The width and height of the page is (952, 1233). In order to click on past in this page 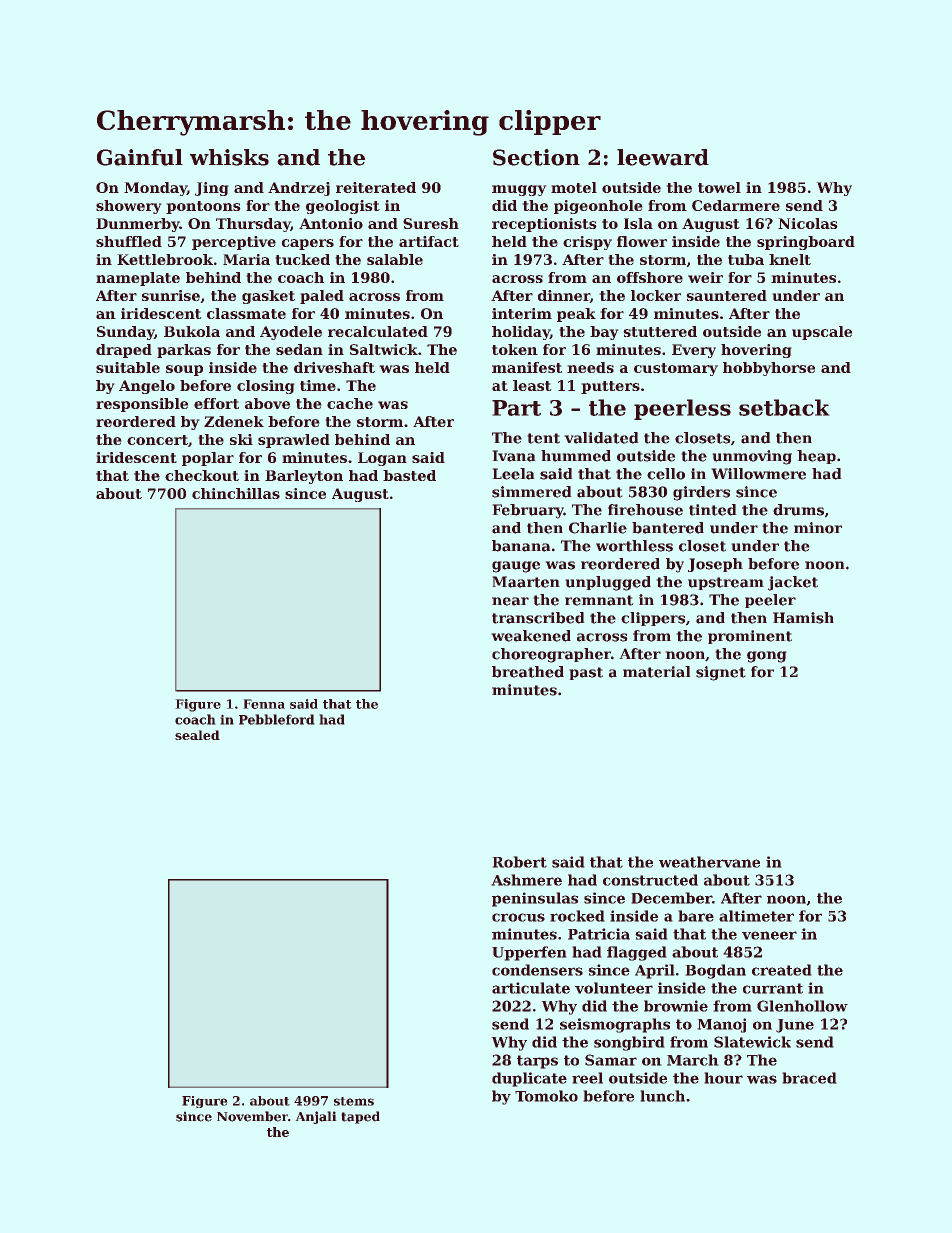, I will do `click(586, 673)`.
